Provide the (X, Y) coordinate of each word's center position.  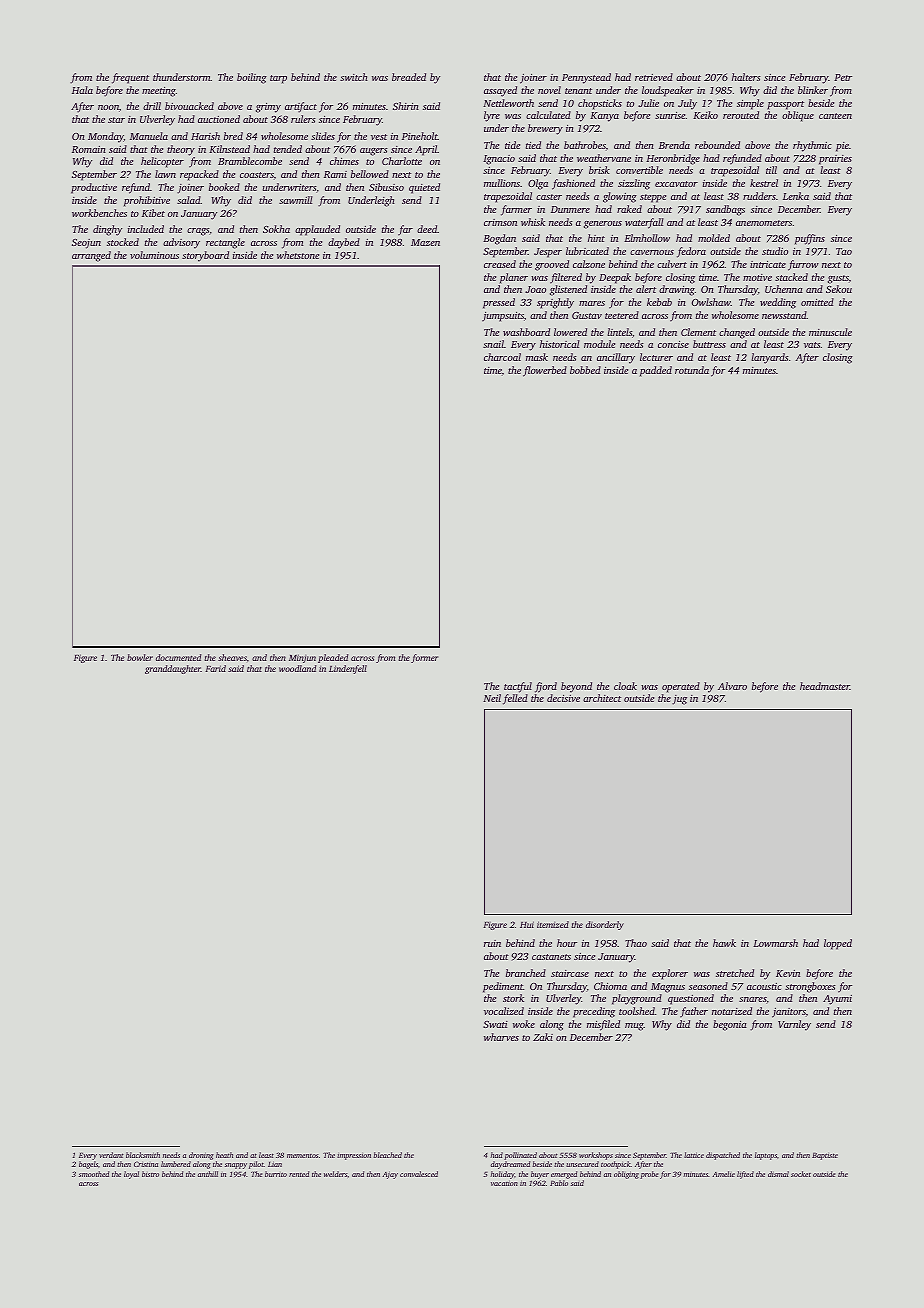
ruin (492, 943)
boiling (252, 78)
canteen (835, 116)
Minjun (302, 658)
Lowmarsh (775, 943)
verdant (111, 1155)
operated (681, 687)
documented (178, 657)
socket (801, 1174)
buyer (540, 1175)
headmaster (825, 686)
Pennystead (586, 78)
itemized (553, 924)
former (424, 658)
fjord (546, 687)
